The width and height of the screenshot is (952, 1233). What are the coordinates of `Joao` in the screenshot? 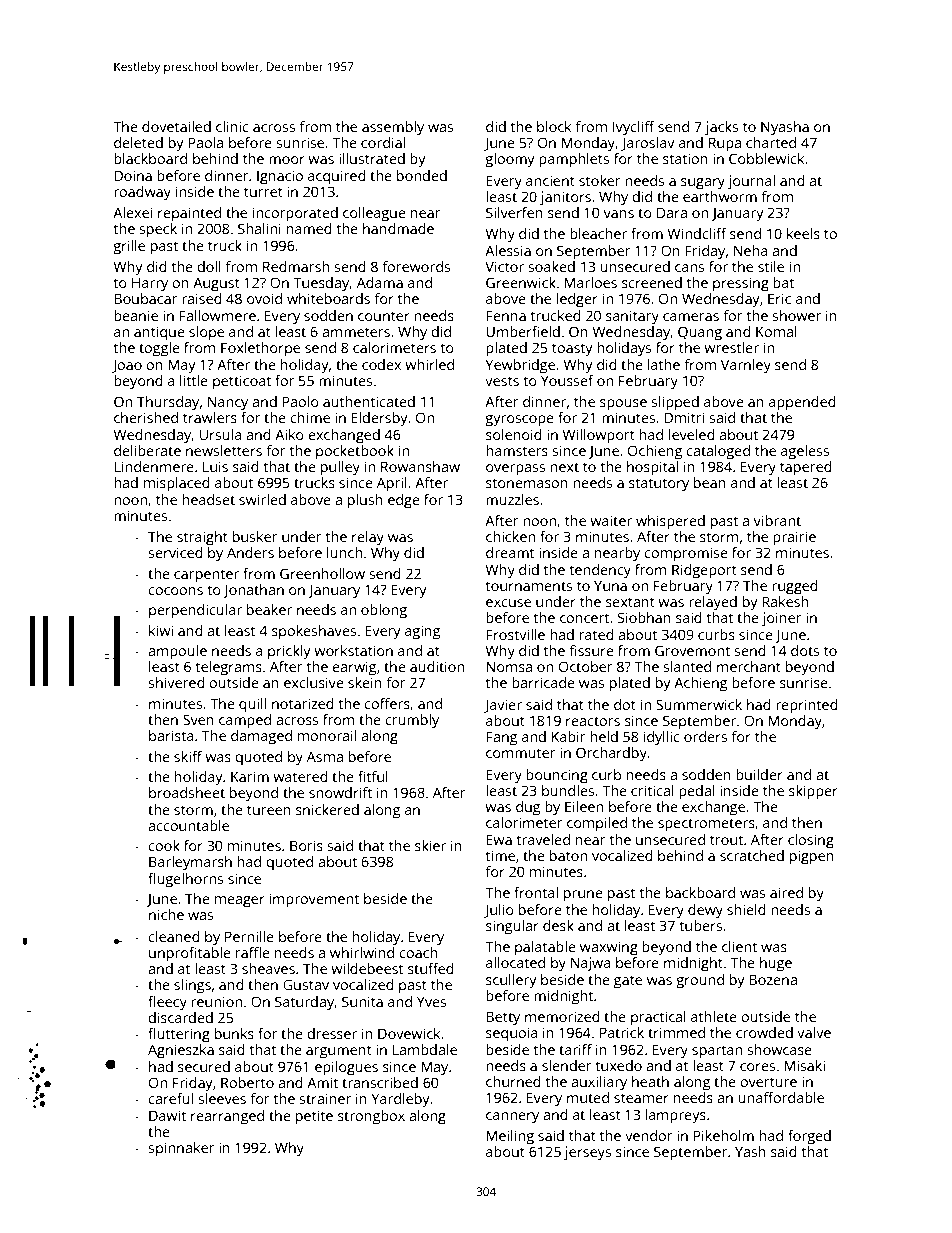 It's located at (127, 366).
